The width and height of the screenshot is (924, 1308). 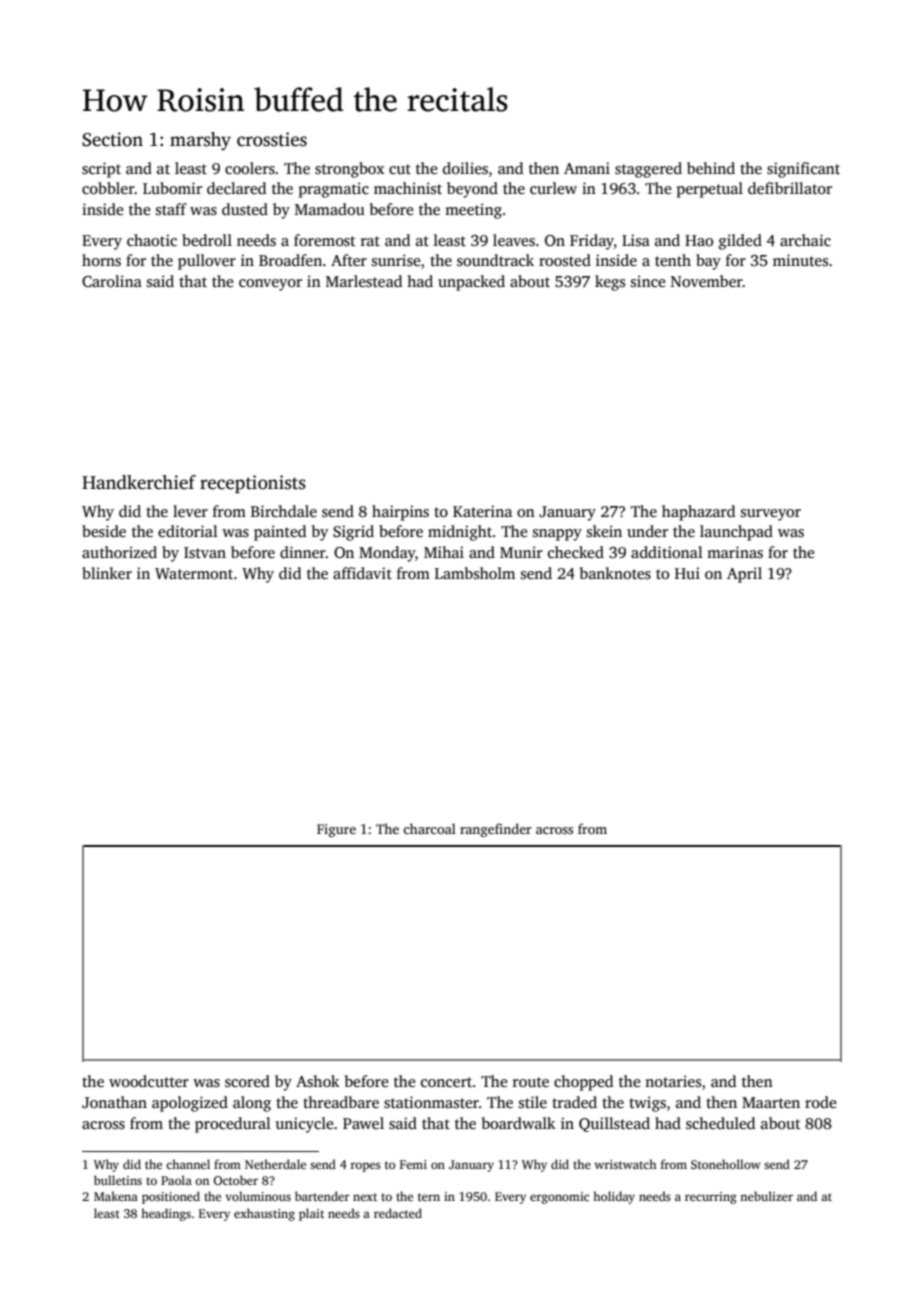 I want to click on Mamadou, so click(x=330, y=209).
